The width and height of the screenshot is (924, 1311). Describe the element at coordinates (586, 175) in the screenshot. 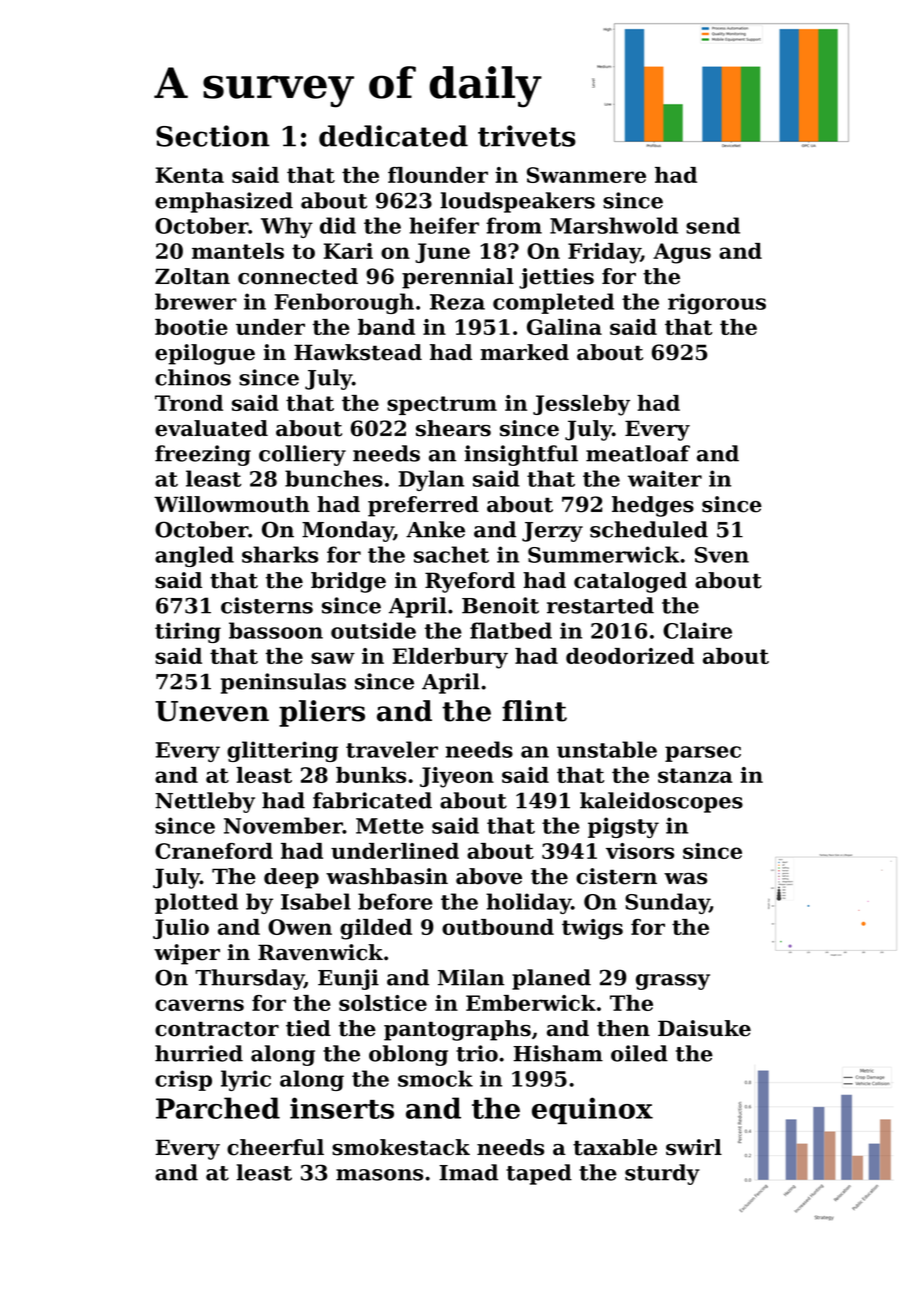

I see `Swanmere` at that location.
